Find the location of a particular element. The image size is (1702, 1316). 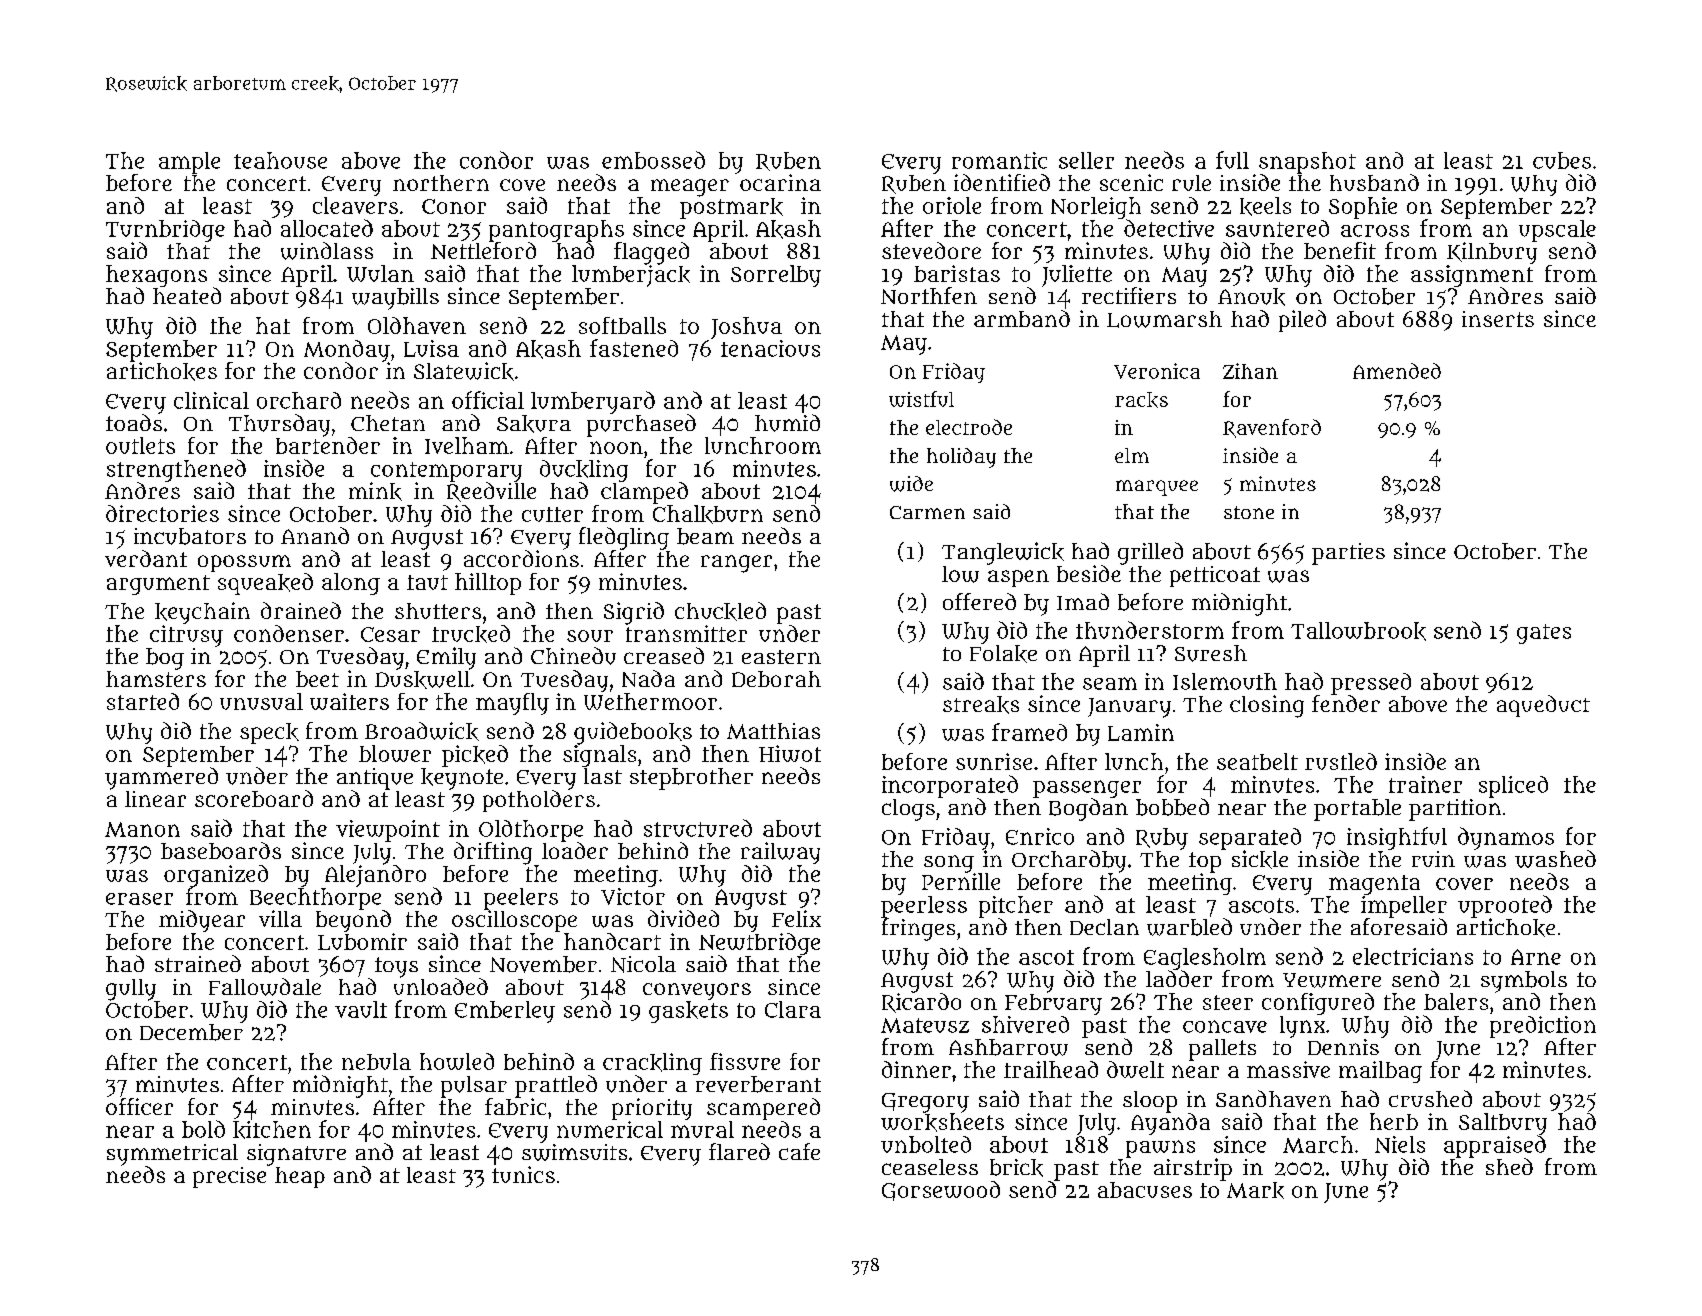

Gregory is located at coordinates (925, 1103).
